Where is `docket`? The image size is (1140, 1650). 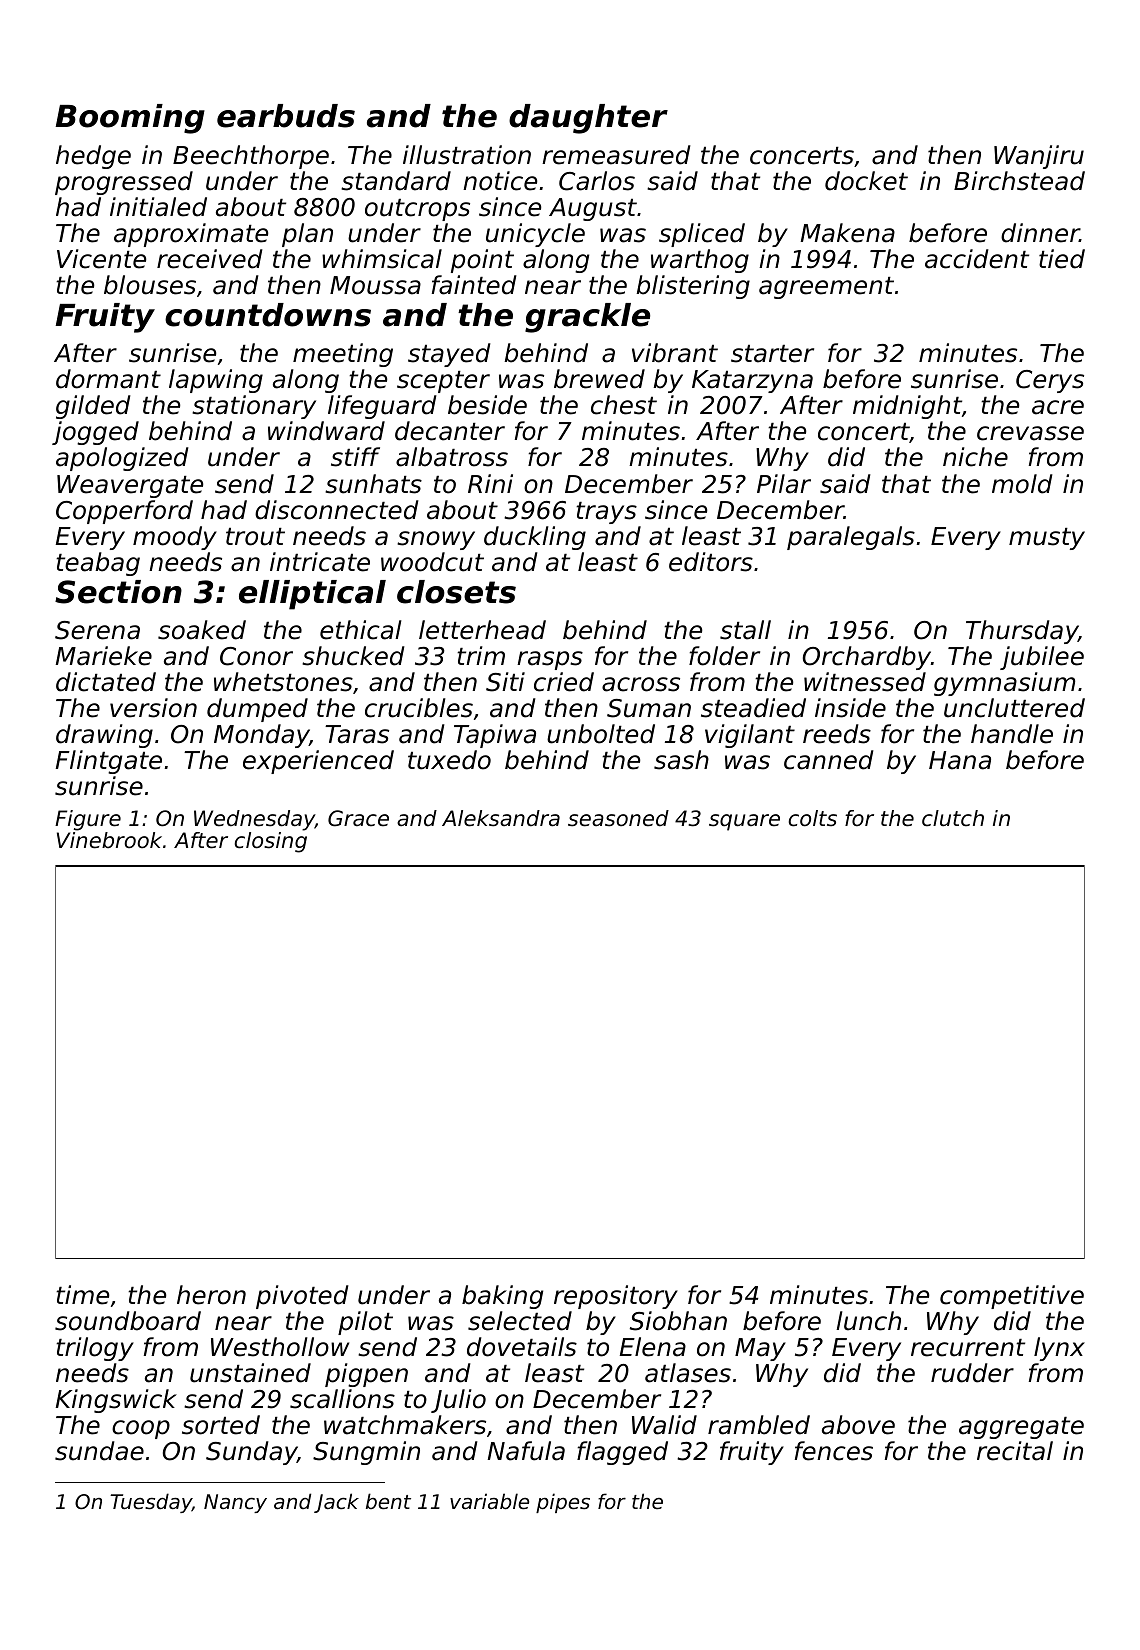
docket is located at coordinates (866, 181).
